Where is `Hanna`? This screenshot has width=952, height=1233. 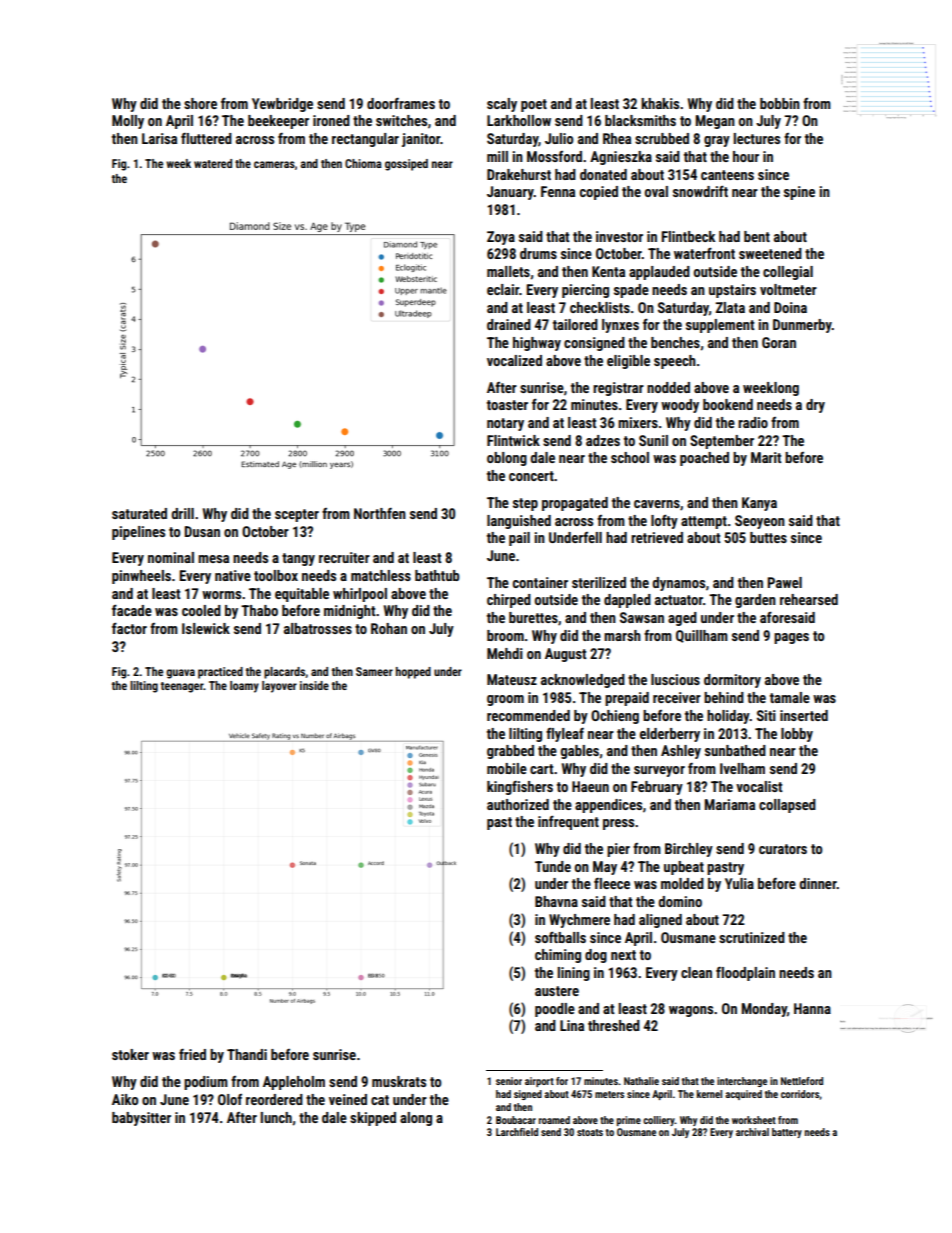
Hanna is located at coordinates (812, 1008).
